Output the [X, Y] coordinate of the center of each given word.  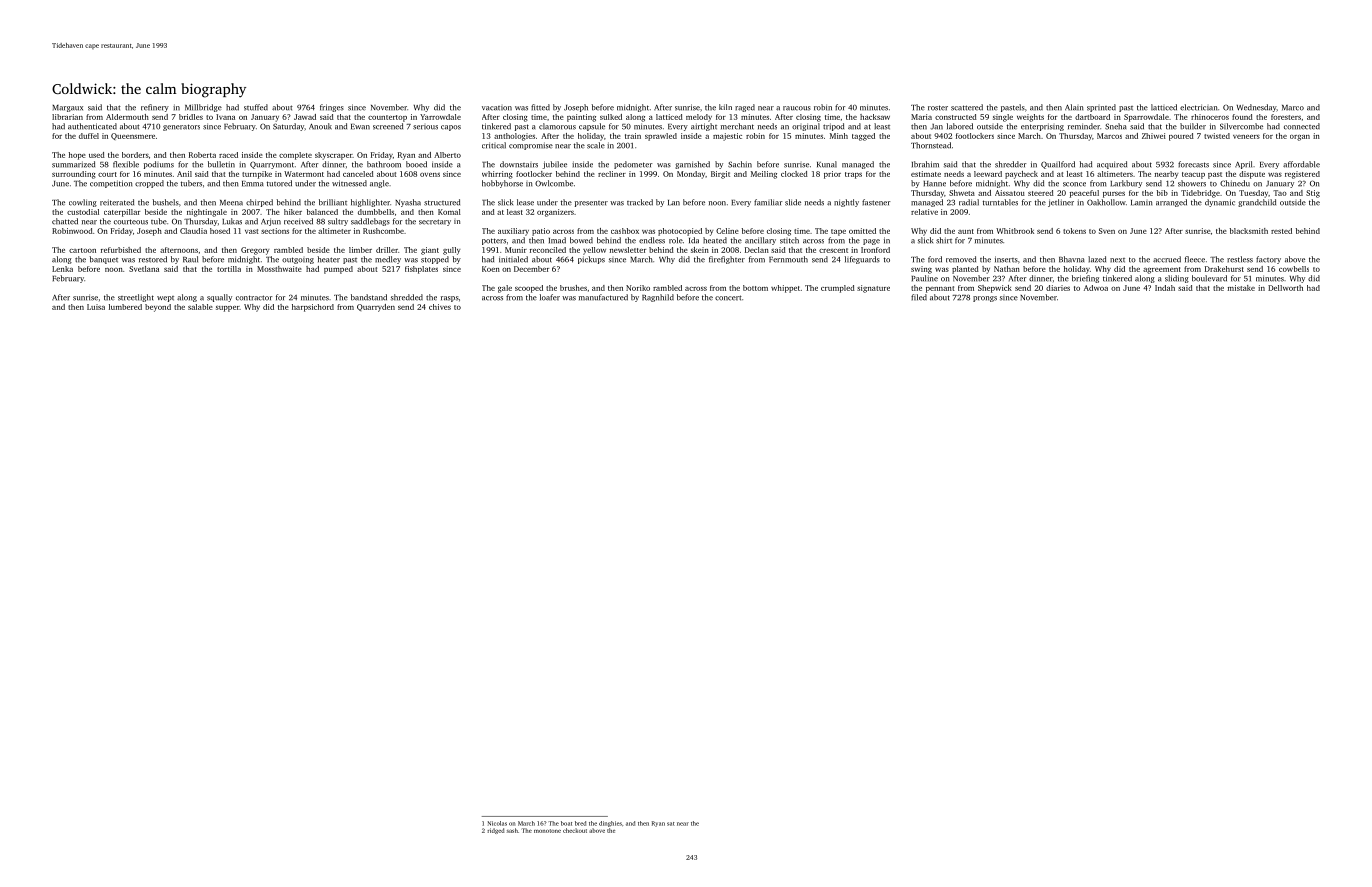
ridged [495, 831]
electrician [1198, 107]
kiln [725, 107]
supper [228, 309]
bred [580, 823]
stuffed [256, 107]
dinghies [610, 824]
